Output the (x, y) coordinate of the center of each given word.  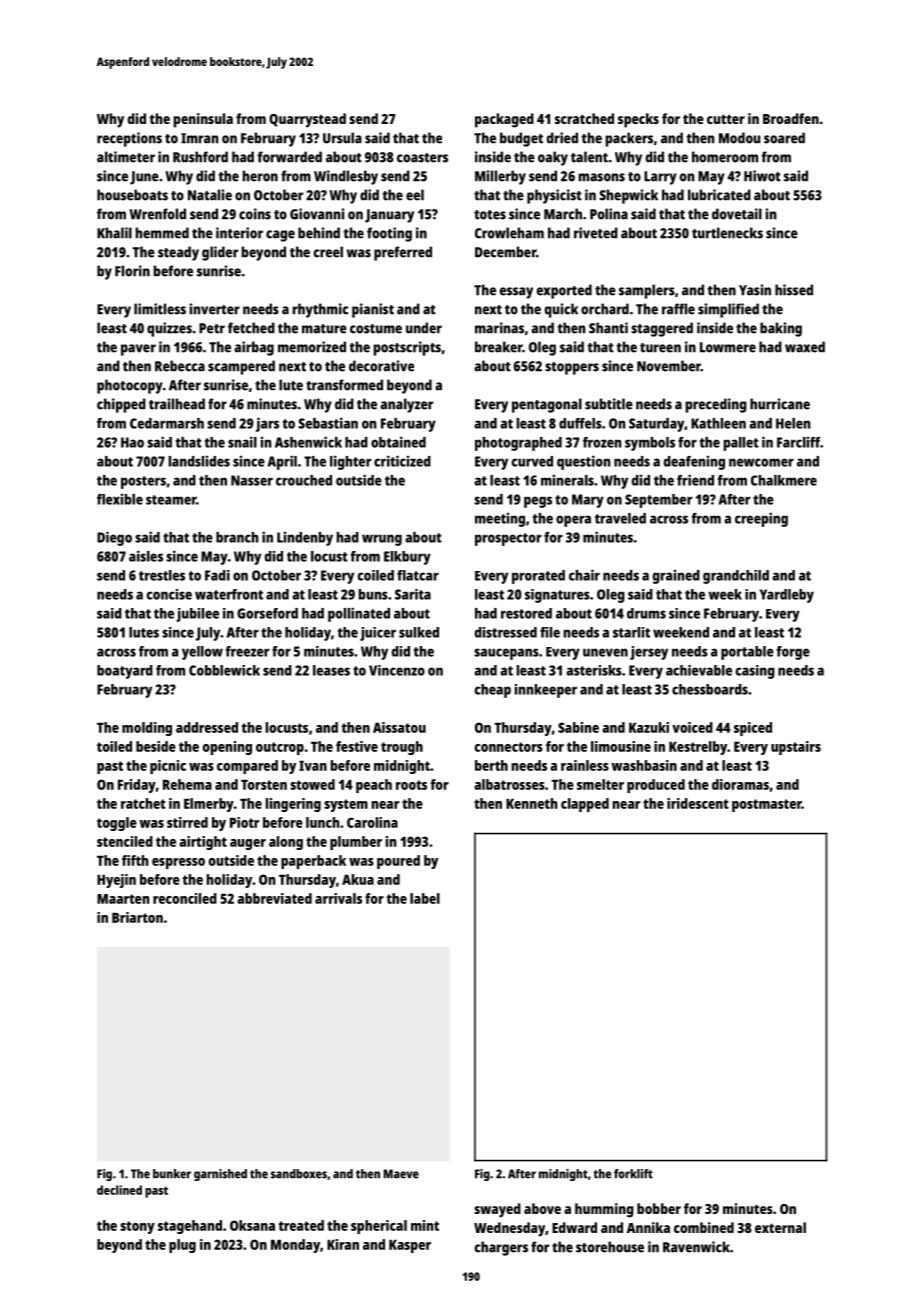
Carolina (372, 822)
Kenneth (531, 803)
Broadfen (791, 118)
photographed (518, 444)
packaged (504, 120)
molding (147, 729)
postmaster (767, 805)
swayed (497, 1210)
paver (138, 350)
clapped (585, 805)
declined (119, 1190)
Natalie (210, 195)
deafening (694, 462)
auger (248, 844)
